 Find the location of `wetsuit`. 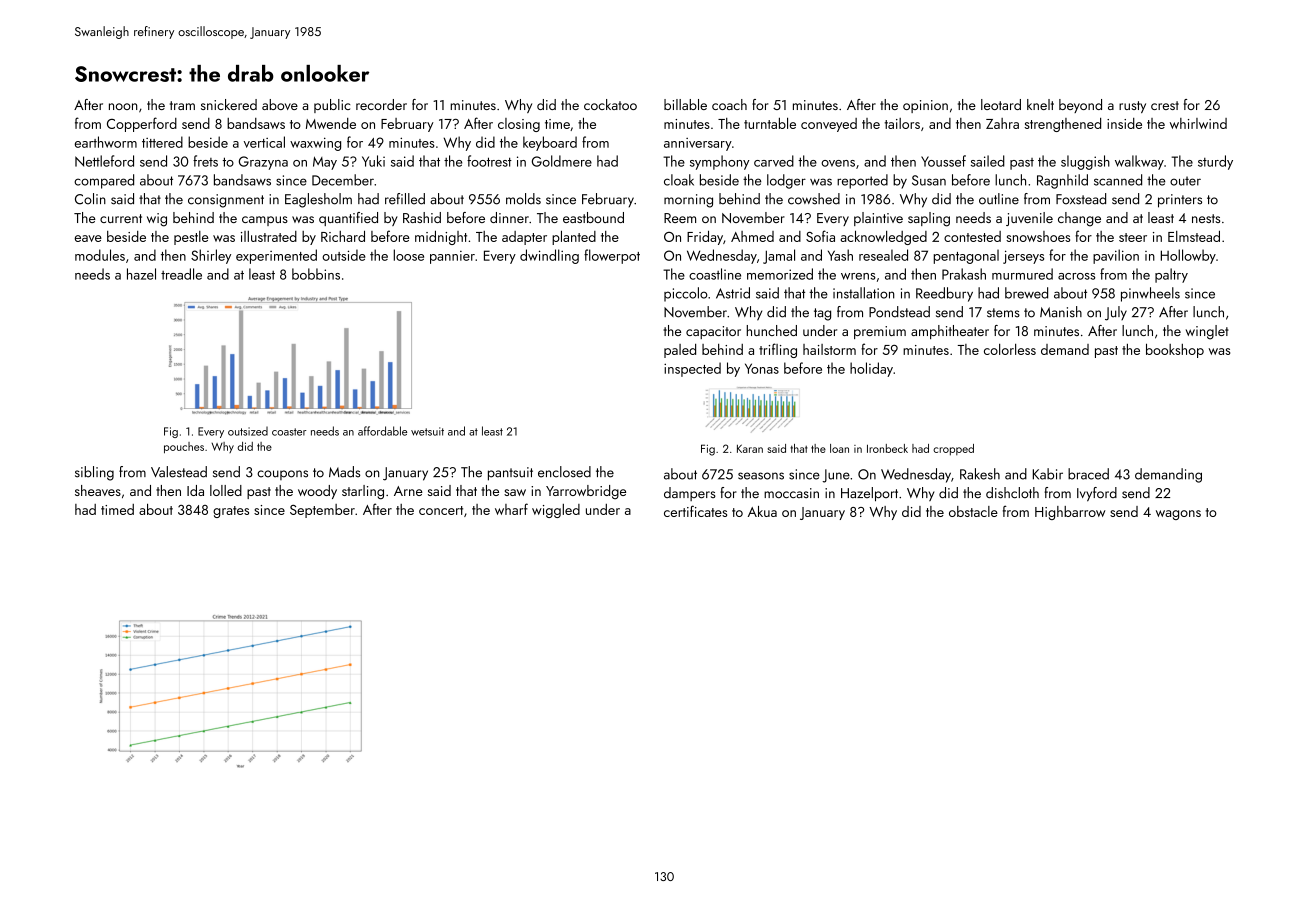

wetsuit is located at coordinates (427, 431).
